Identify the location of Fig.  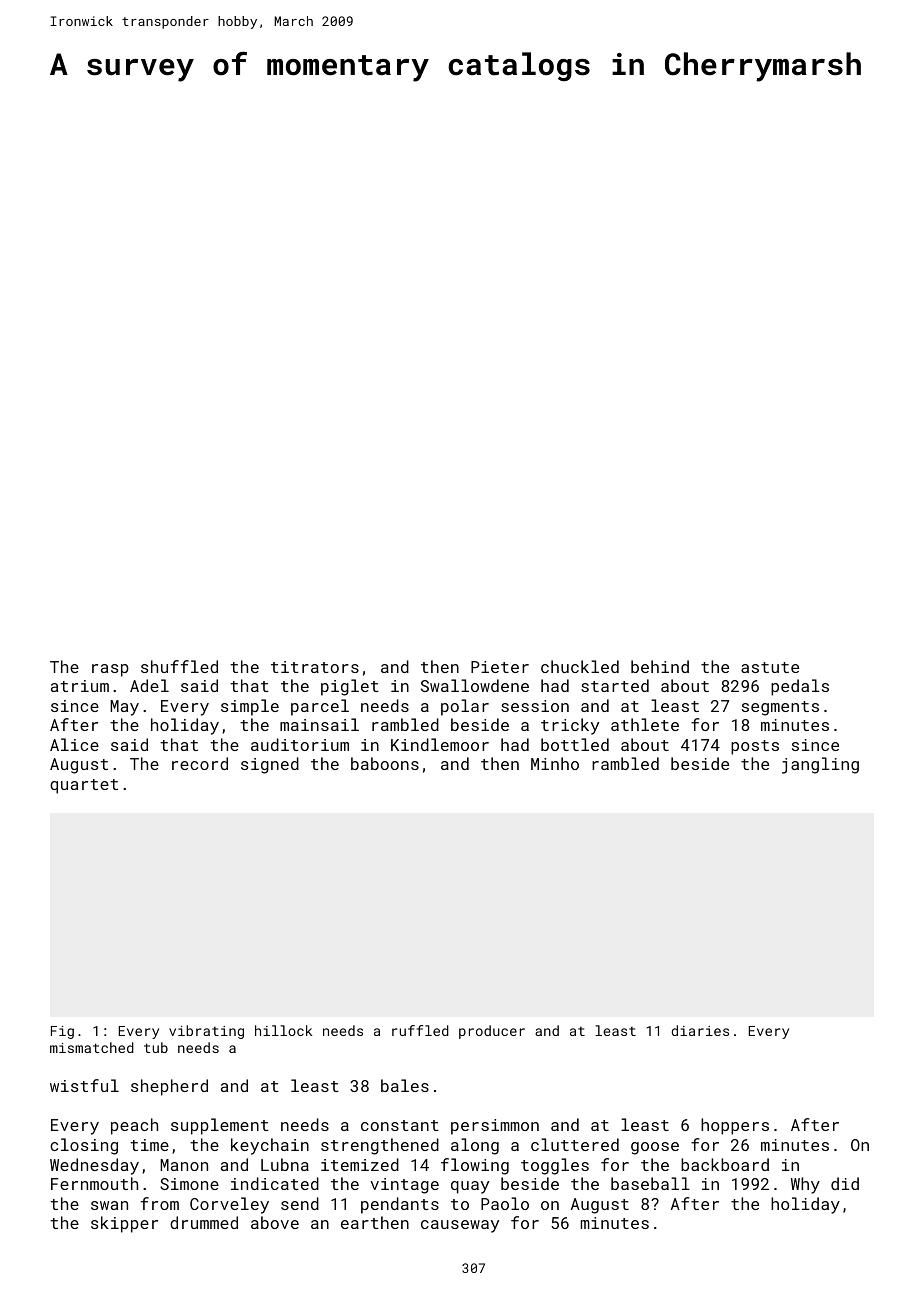
(62, 1032).
